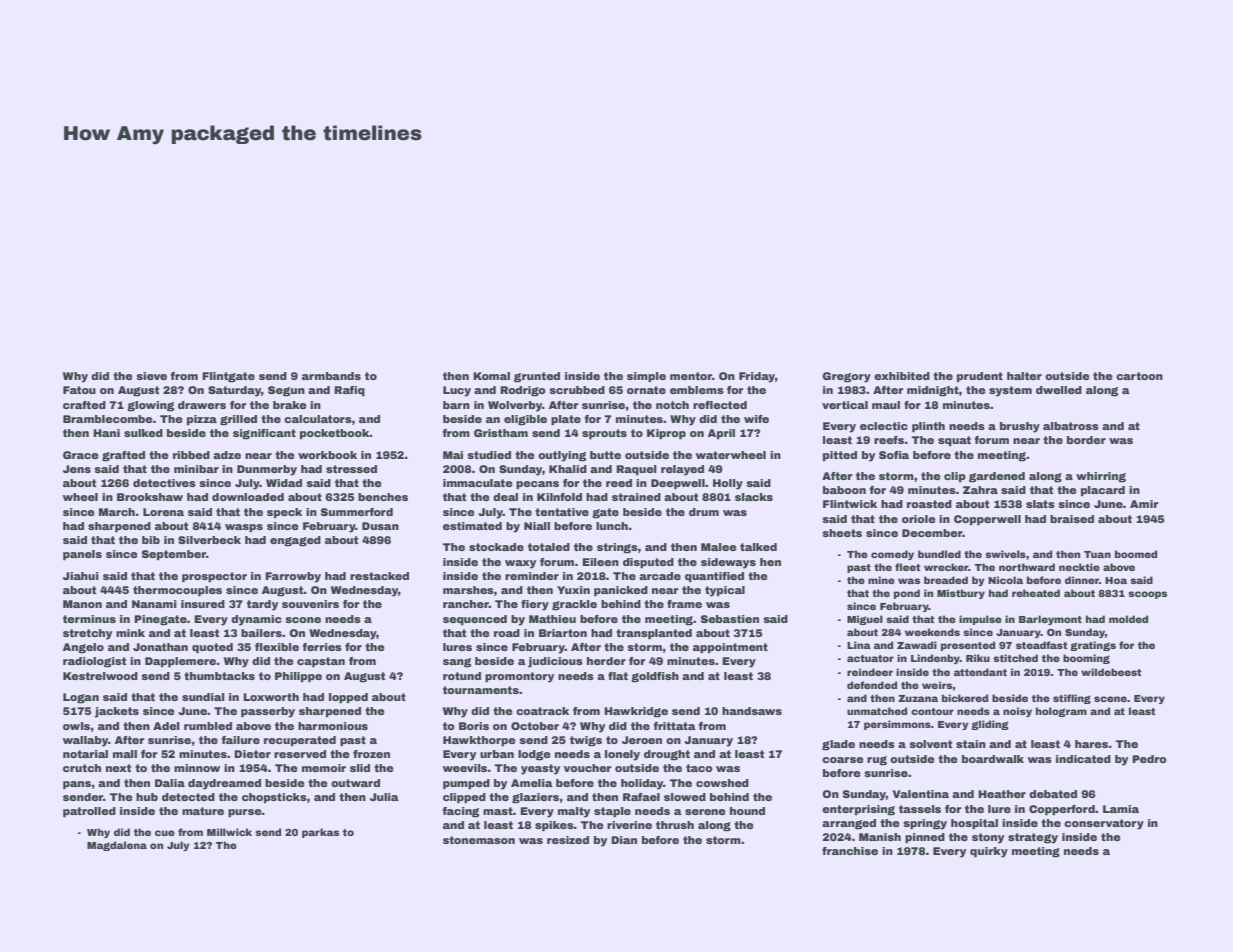 The width and height of the image is (1233, 952). I want to click on sieve, so click(151, 376).
